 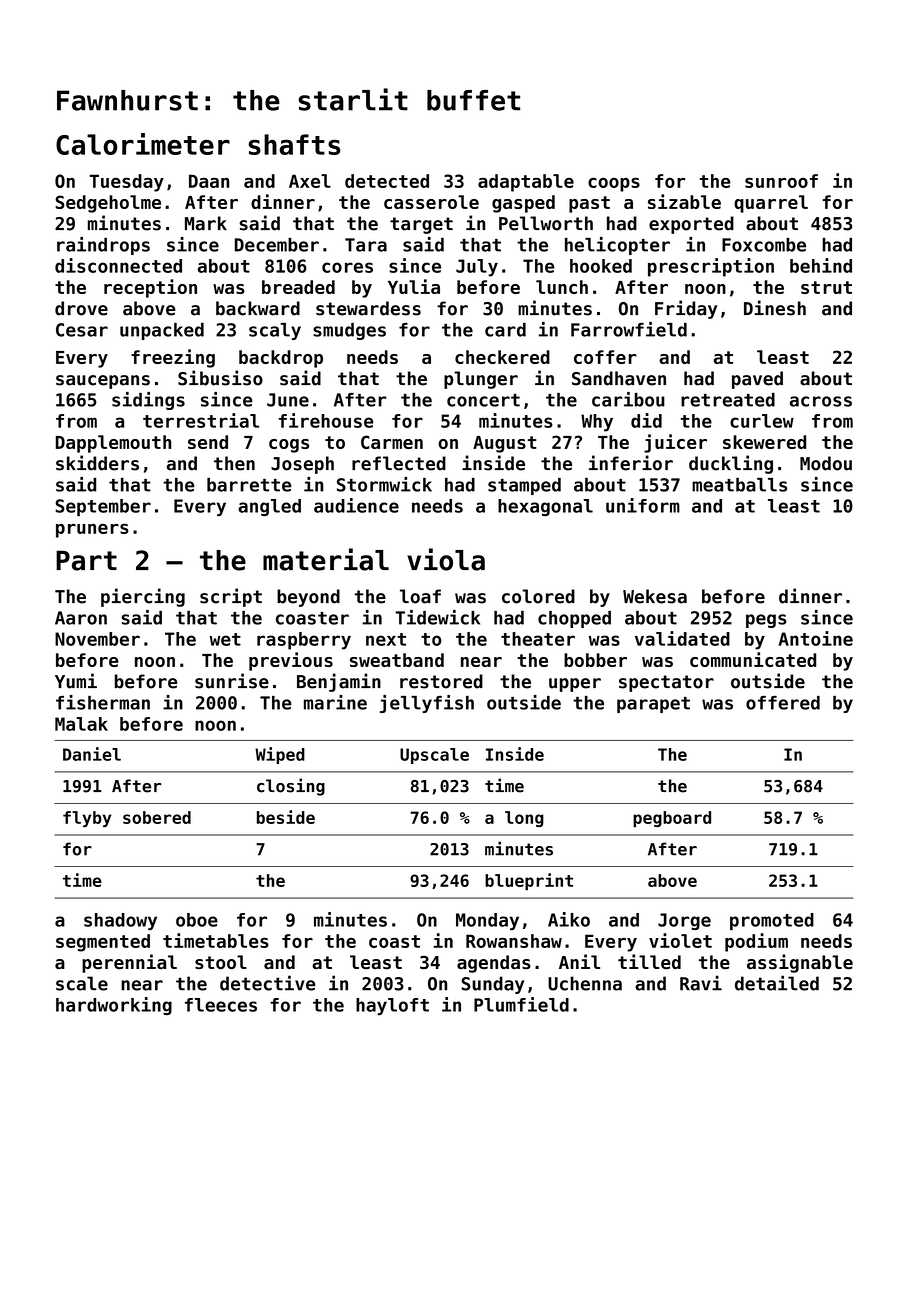 I want to click on Plumfield, so click(x=521, y=1004).
